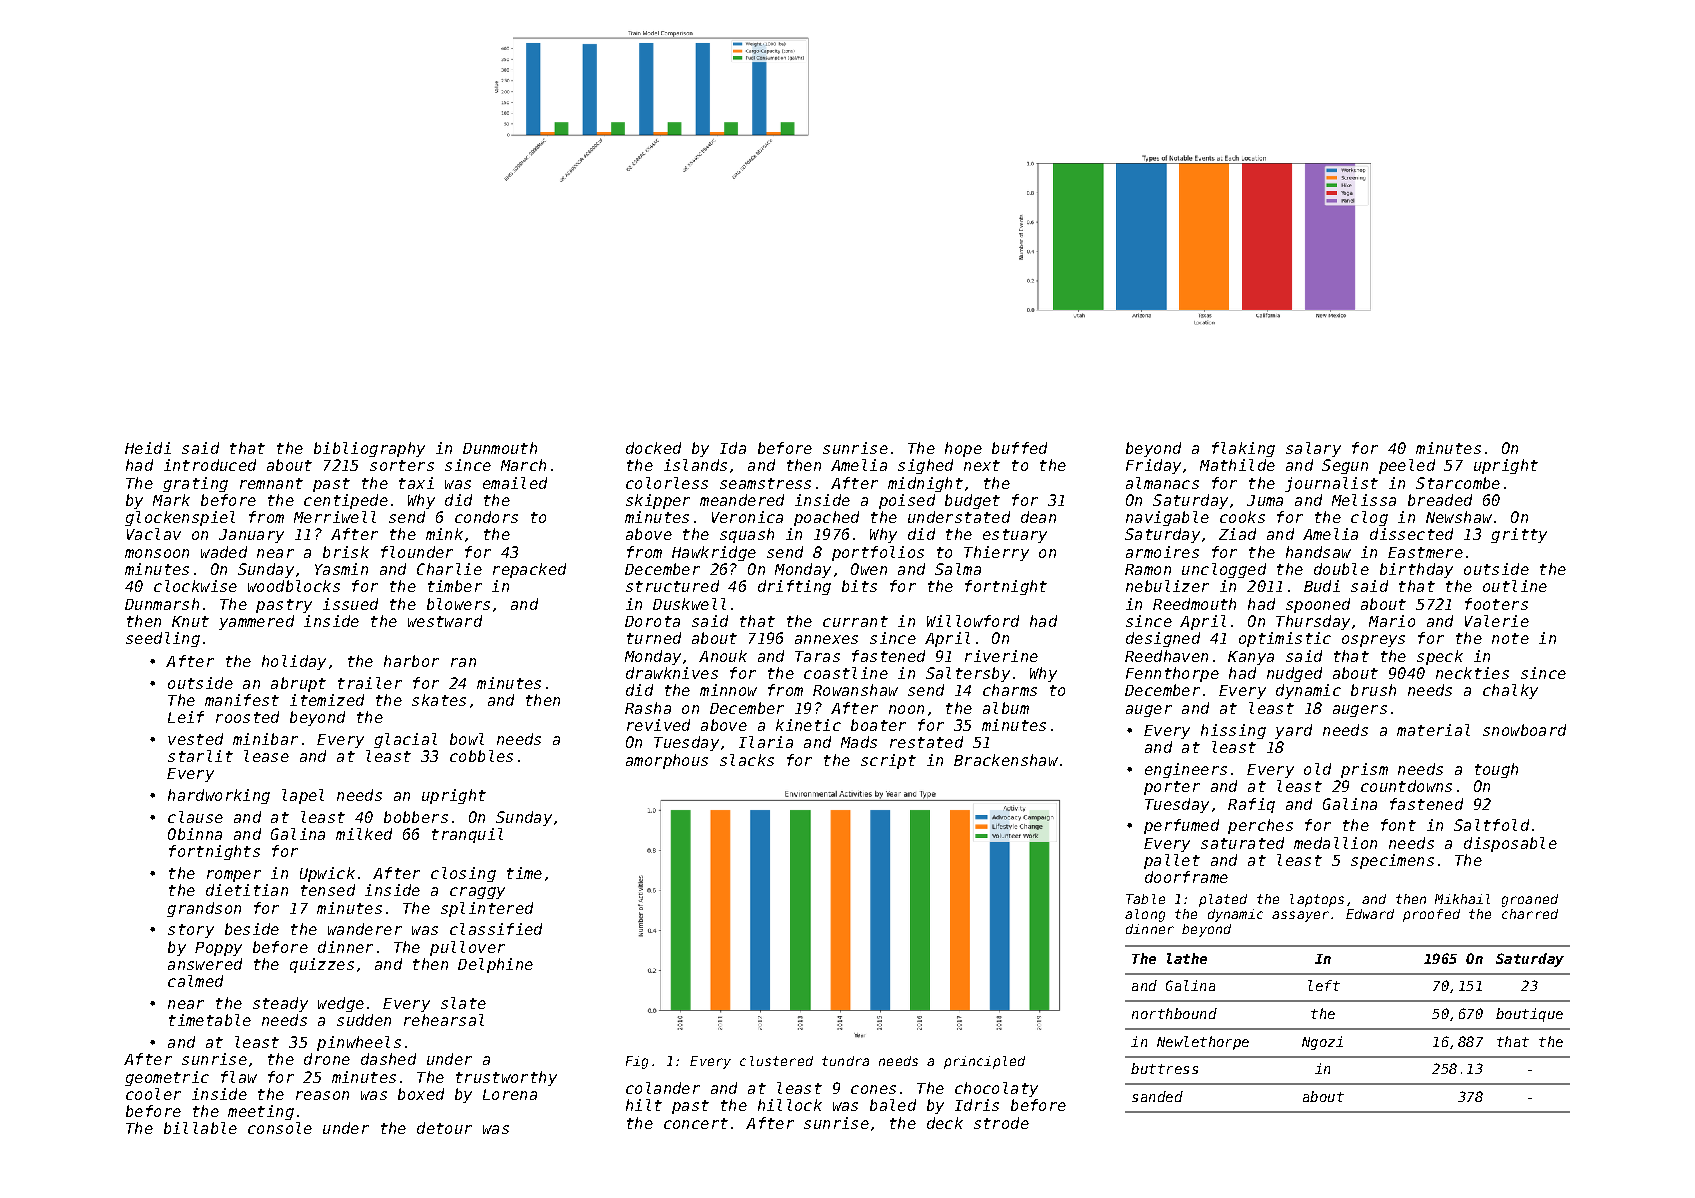 The height and width of the screenshot is (1198, 1695). I want to click on calmed, so click(195, 981).
